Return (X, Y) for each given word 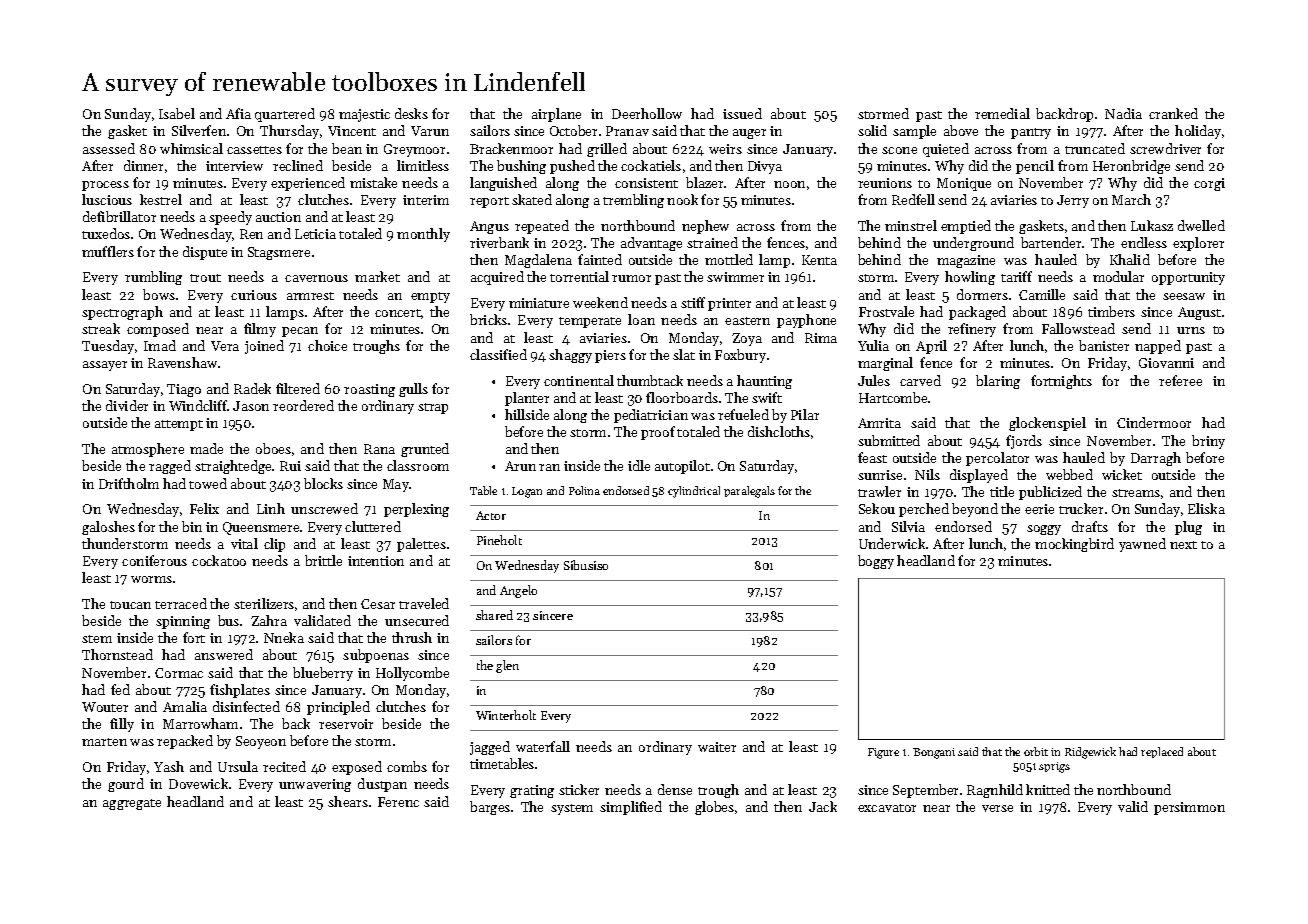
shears (348, 801)
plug (1188, 528)
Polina (584, 490)
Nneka (284, 637)
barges (490, 808)
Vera (225, 346)
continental (579, 380)
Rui (290, 466)
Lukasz (1152, 225)
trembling (633, 201)
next (1183, 545)
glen (507, 666)
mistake (373, 182)
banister (1104, 345)
